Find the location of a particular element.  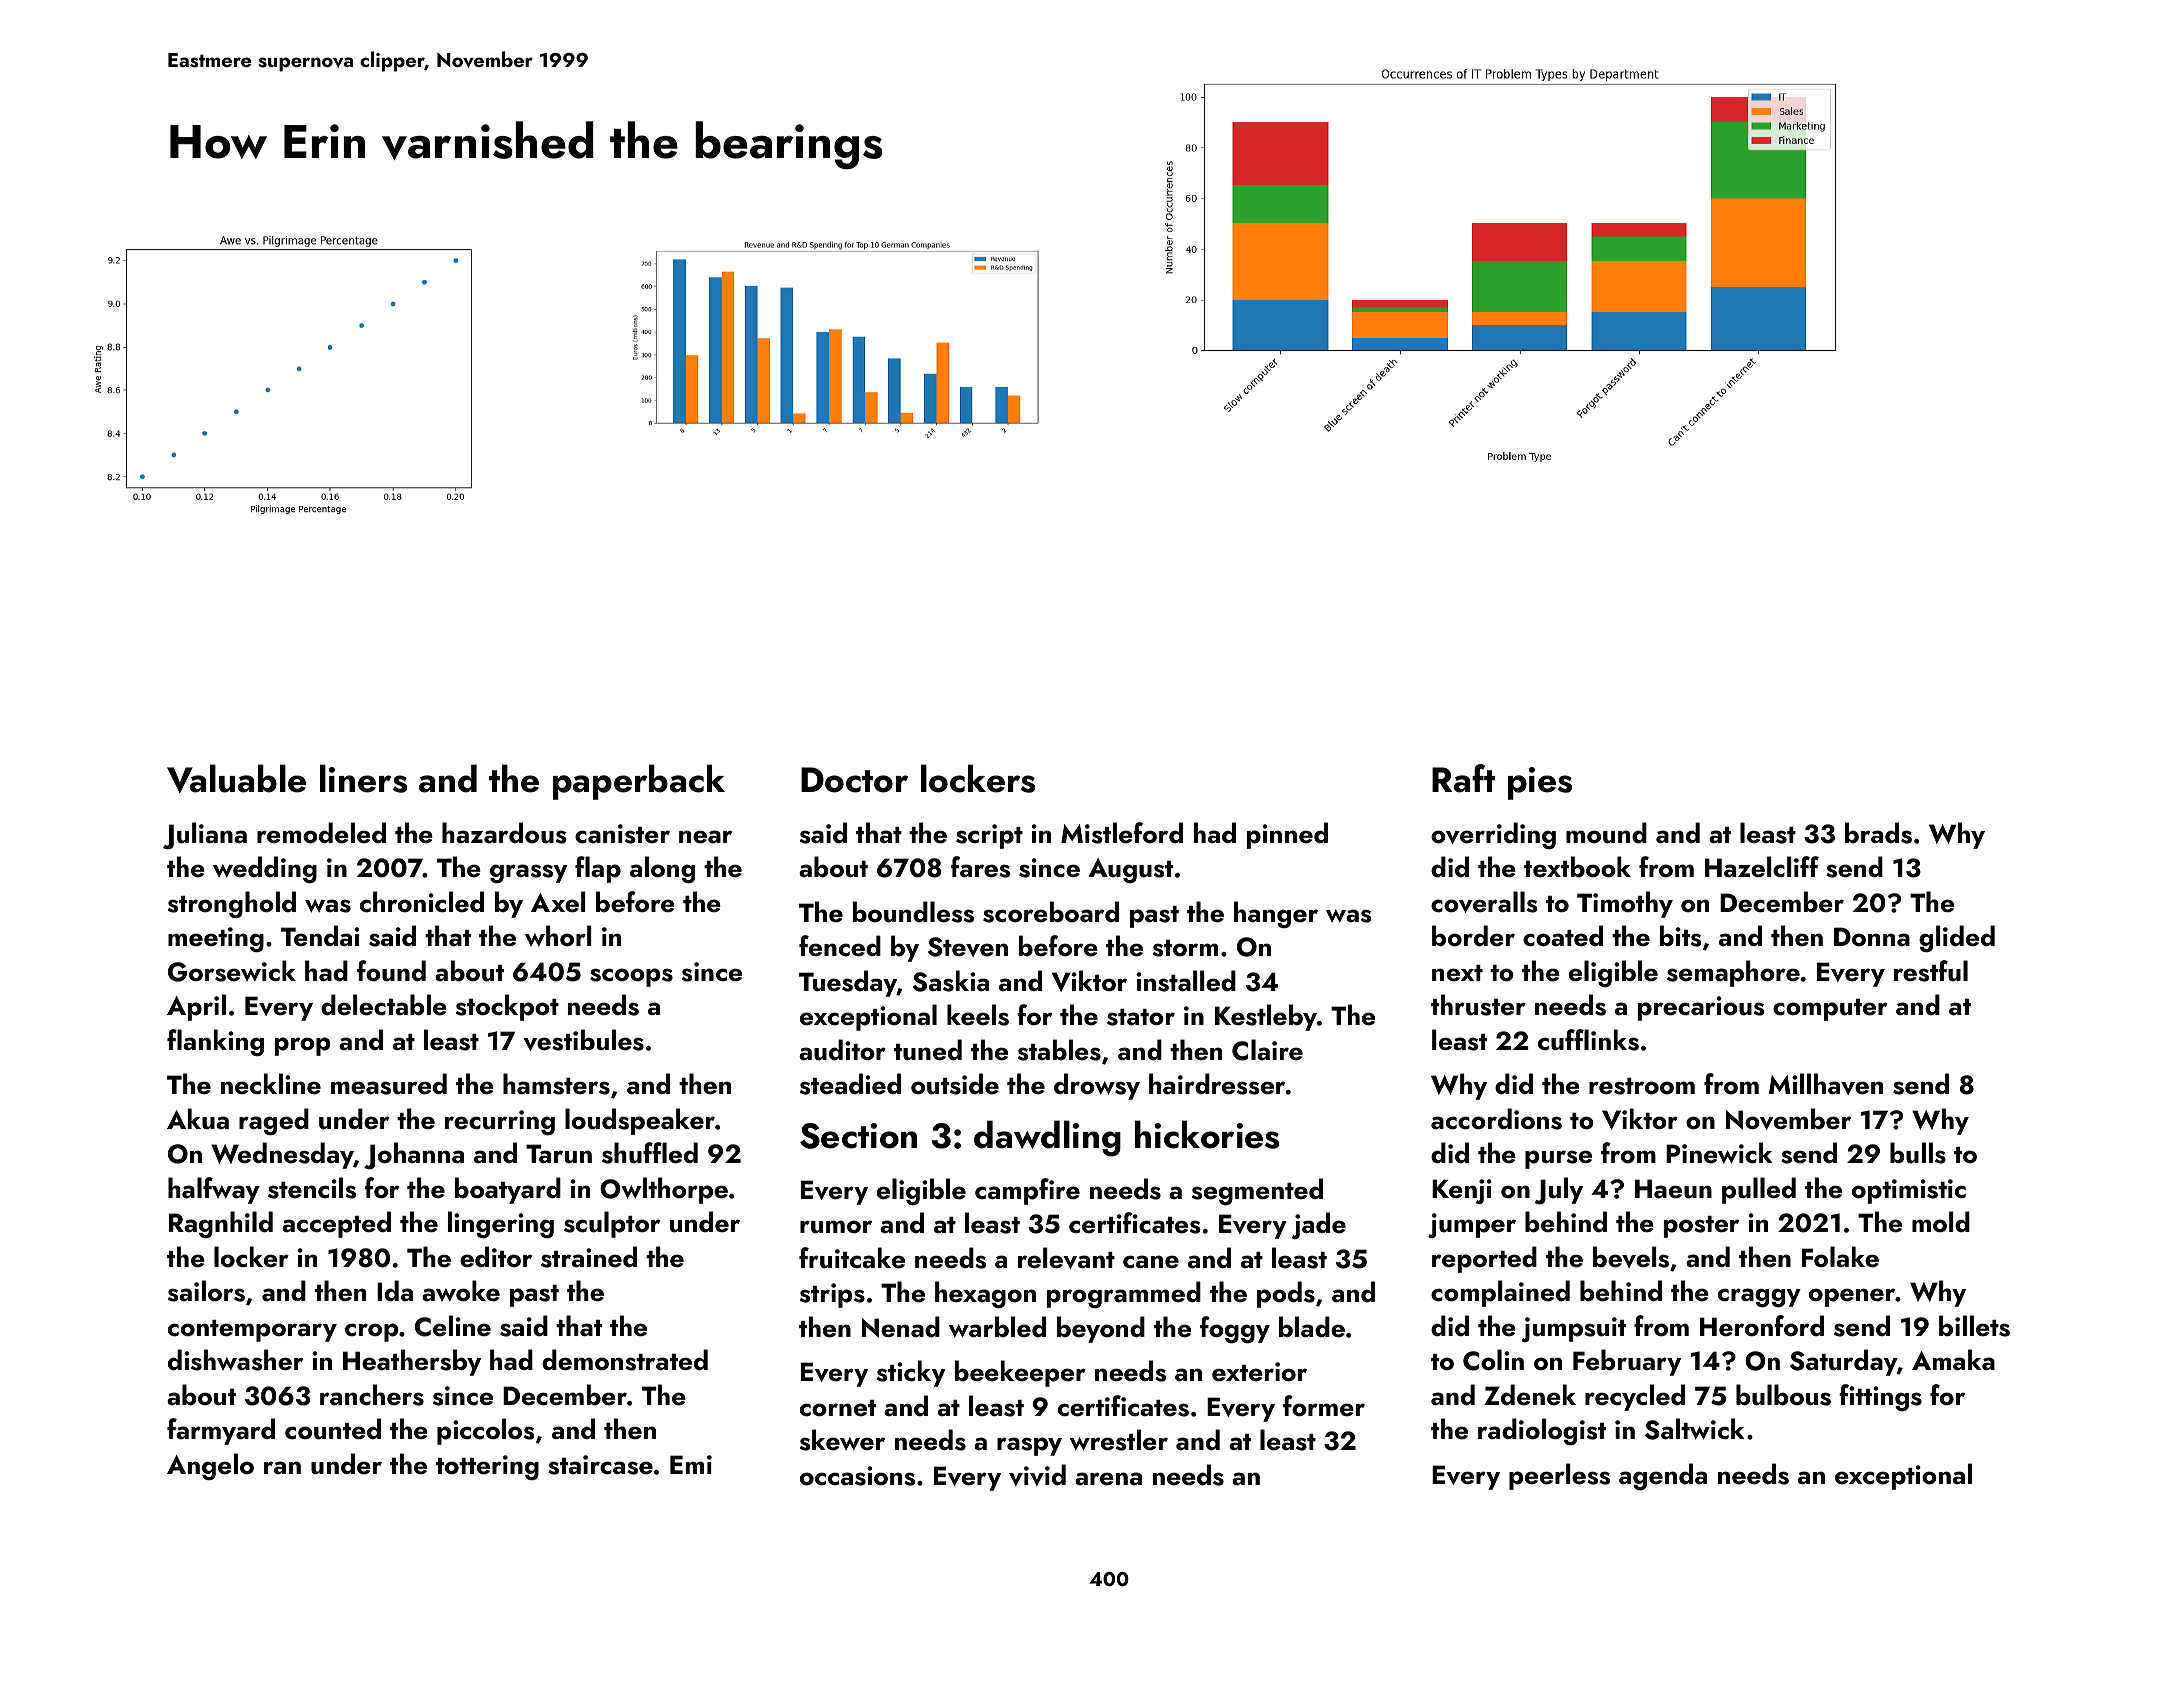

Millhaven is located at coordinates (1826, 1084).
